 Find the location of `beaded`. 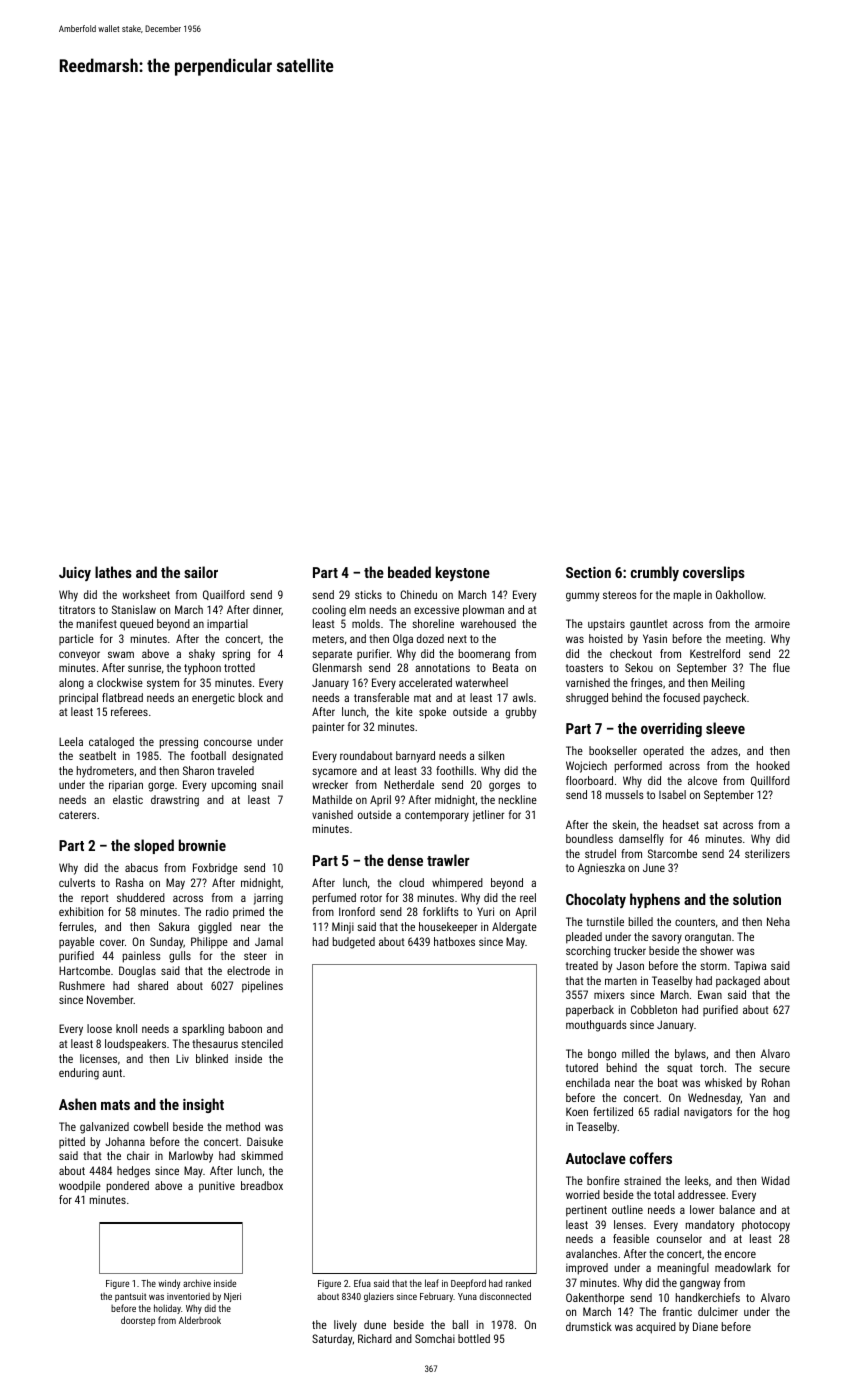

beaded is located at coordinates (409, 572).
